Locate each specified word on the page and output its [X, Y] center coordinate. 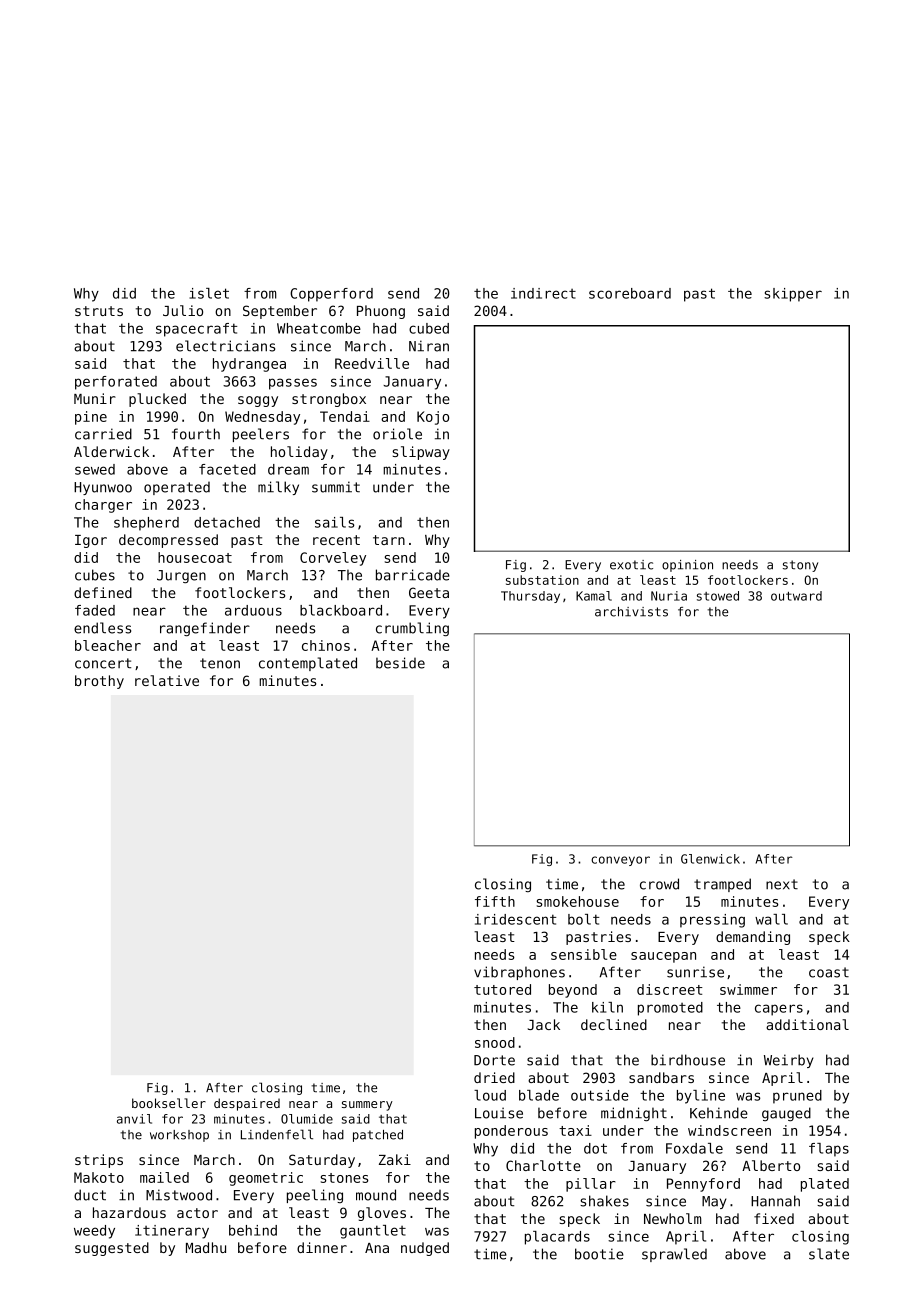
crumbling [412, 629]
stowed [718, 596]
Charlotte [543, 1165]
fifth [495, 901]
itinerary [172, 1232]
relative [167, 680]
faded [95, 610]
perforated [116, 383]
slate [829, 1254]
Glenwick [710, 859]
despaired [247, 1104]
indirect [543, 293]
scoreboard [630, 293]
